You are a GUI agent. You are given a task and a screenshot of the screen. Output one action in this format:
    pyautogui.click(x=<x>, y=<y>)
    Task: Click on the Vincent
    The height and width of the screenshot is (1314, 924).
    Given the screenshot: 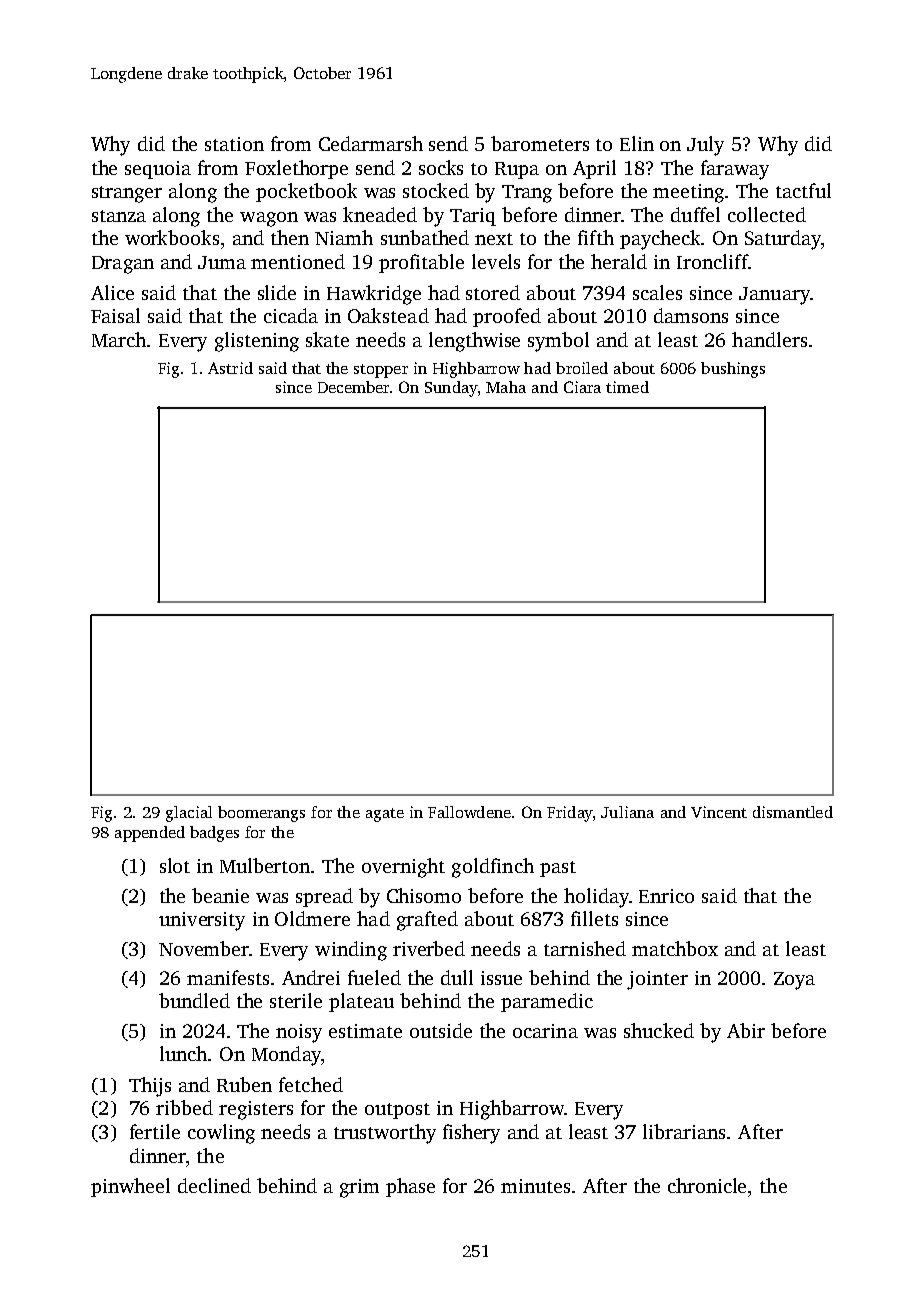 What is the action you would take?
    pyautogui.click(x=719, y=812)
